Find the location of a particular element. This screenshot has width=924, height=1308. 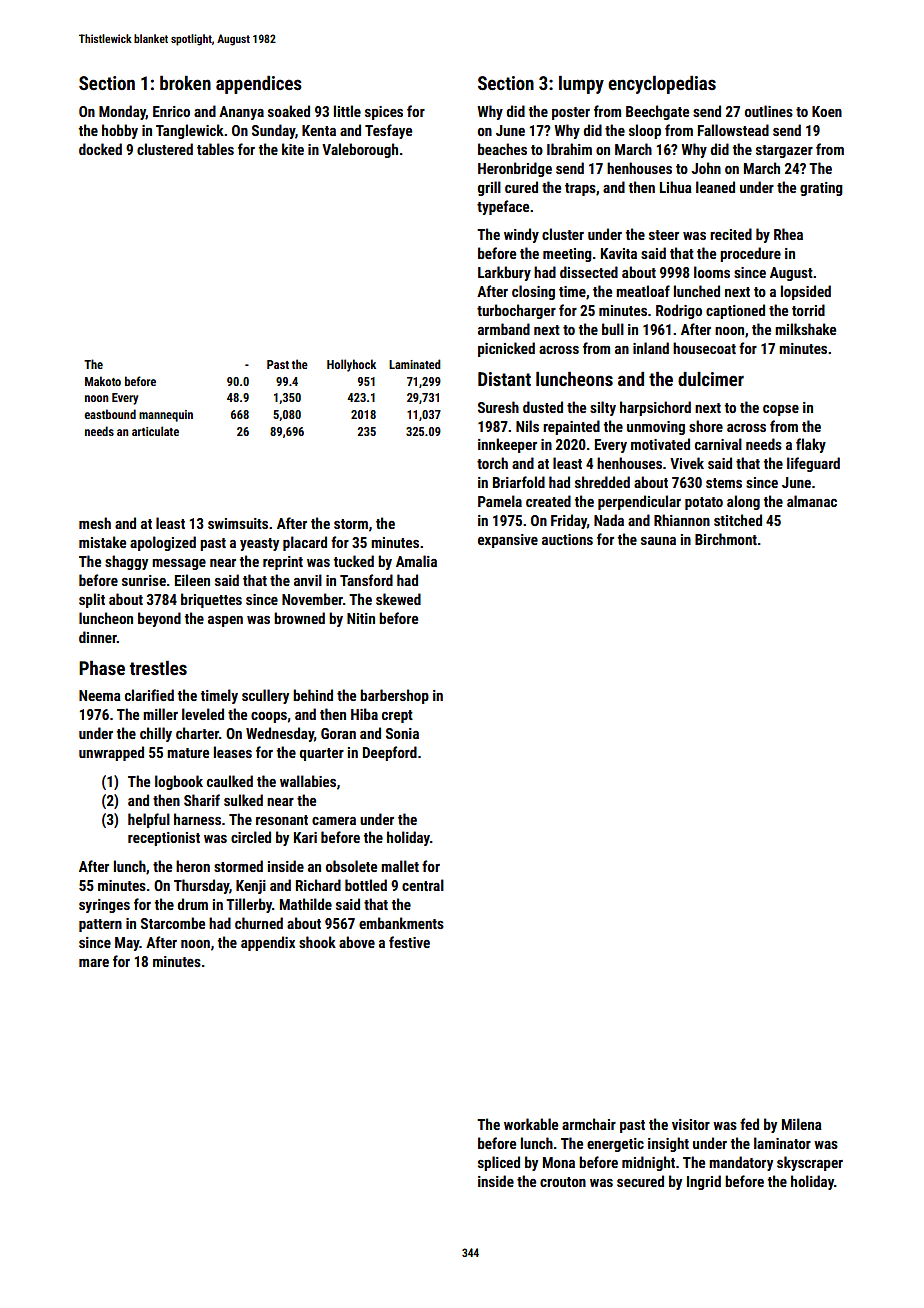

procedure is located at coordinates (750, 254).
